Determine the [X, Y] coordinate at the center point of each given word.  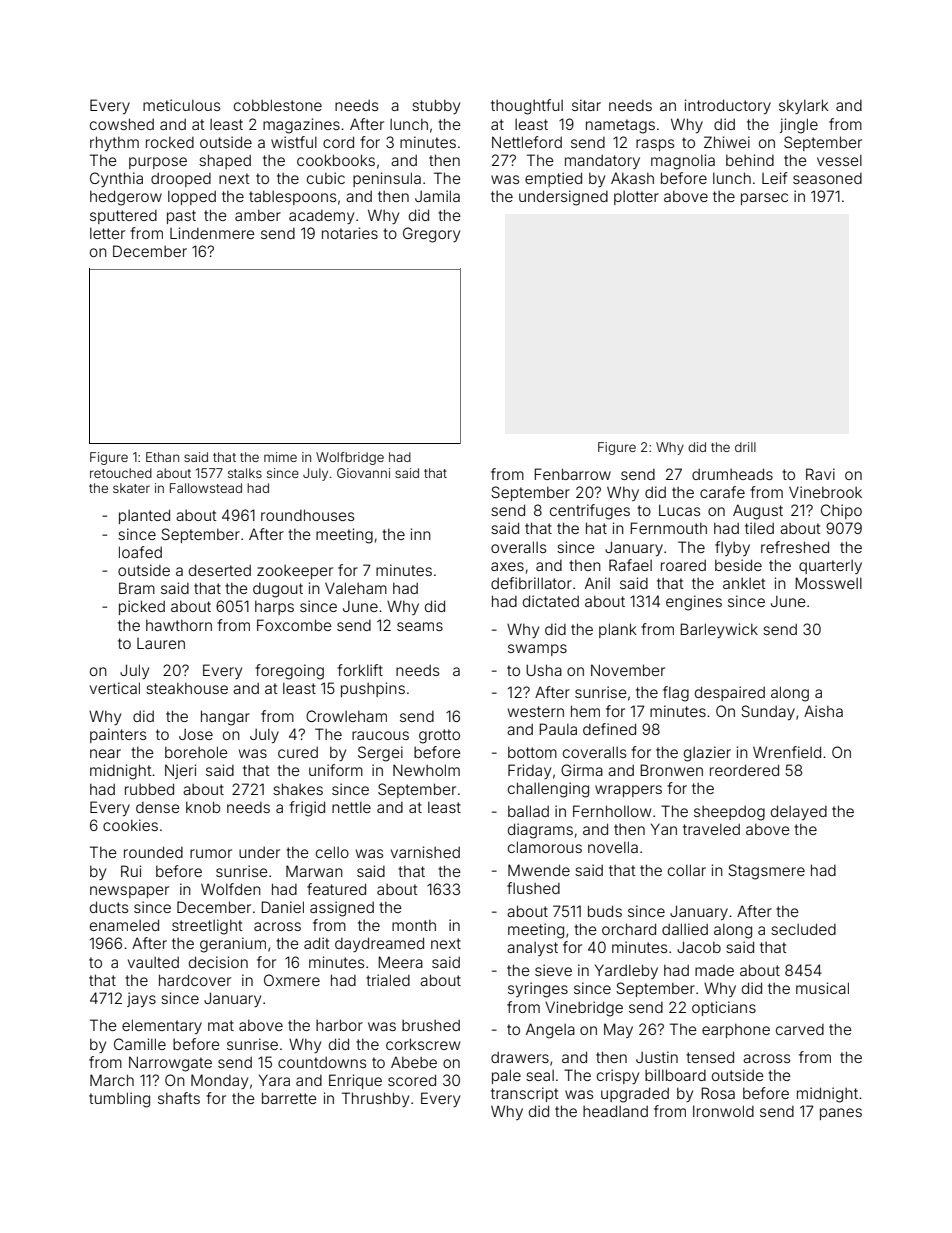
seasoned [827, 178]
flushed [533, 888]
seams [420, 626]
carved [800, 1029]
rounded [153, 852]
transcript [525, 1094]
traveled [711, 829]
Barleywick [719, 630]
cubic [326, 178]
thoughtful [527, 107]
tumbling [119, 1100]
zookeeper [295, 572]
